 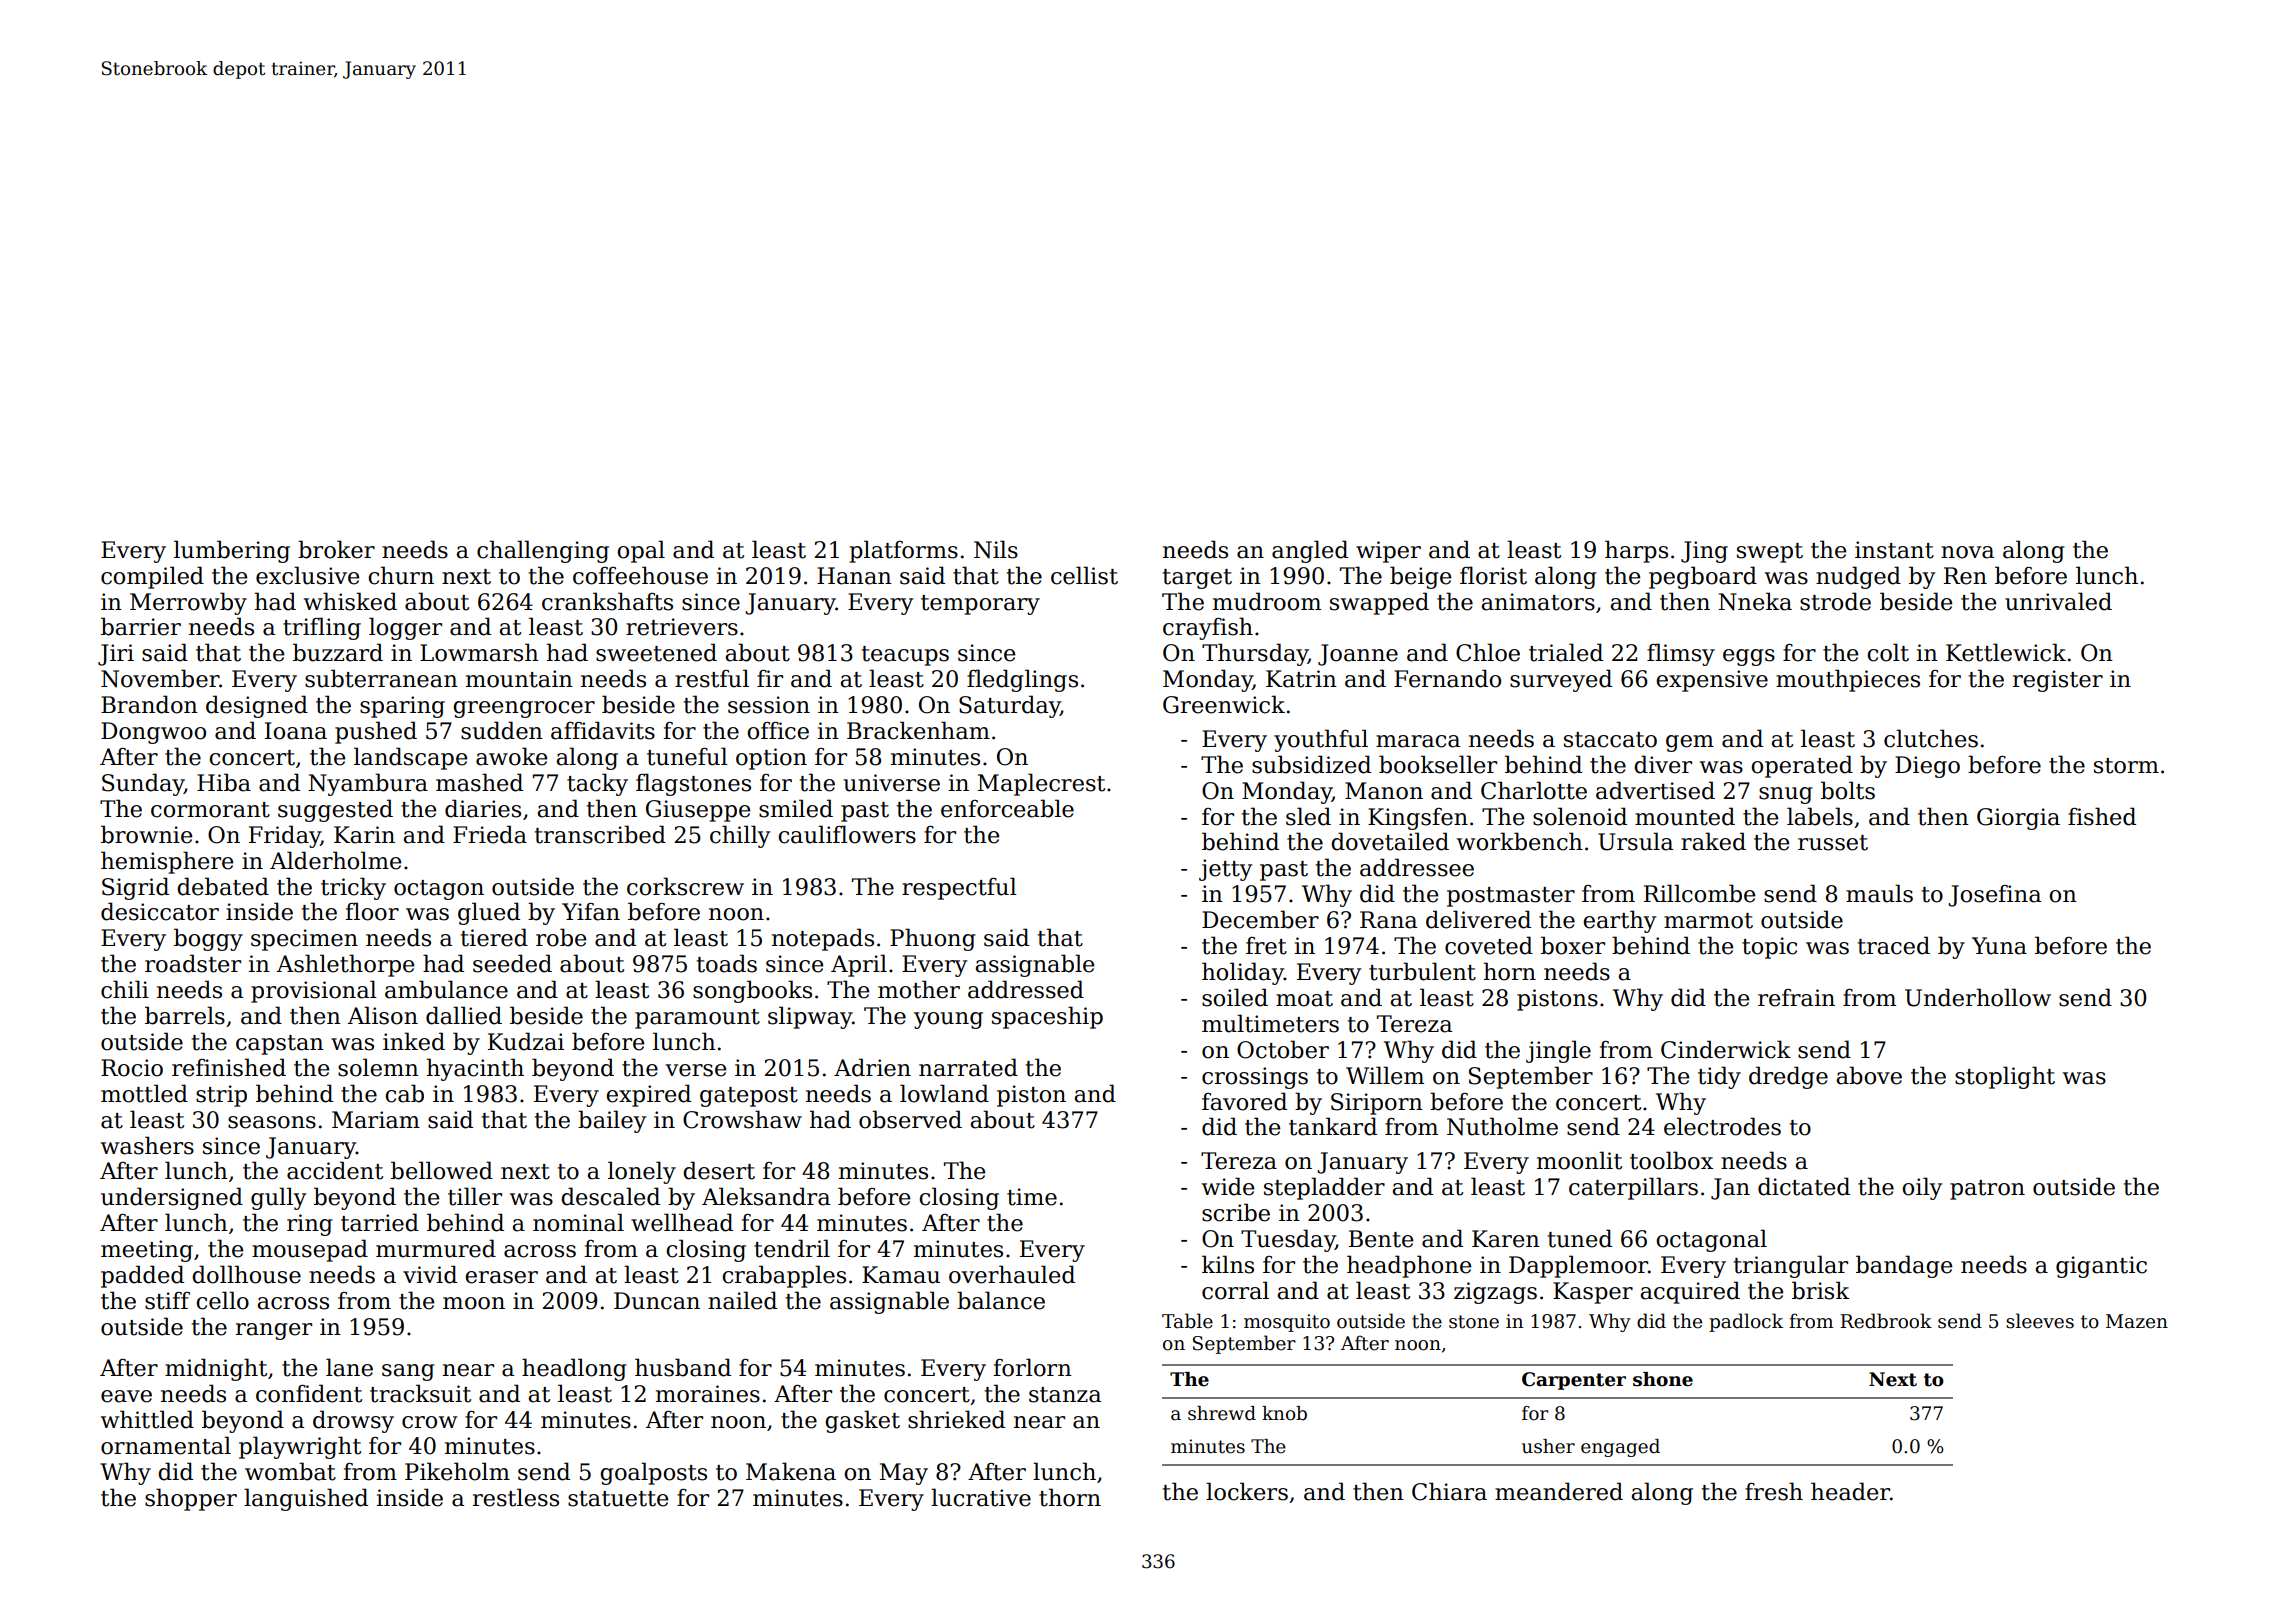 I want to click on Manon, so click(x=1384, y=791).
